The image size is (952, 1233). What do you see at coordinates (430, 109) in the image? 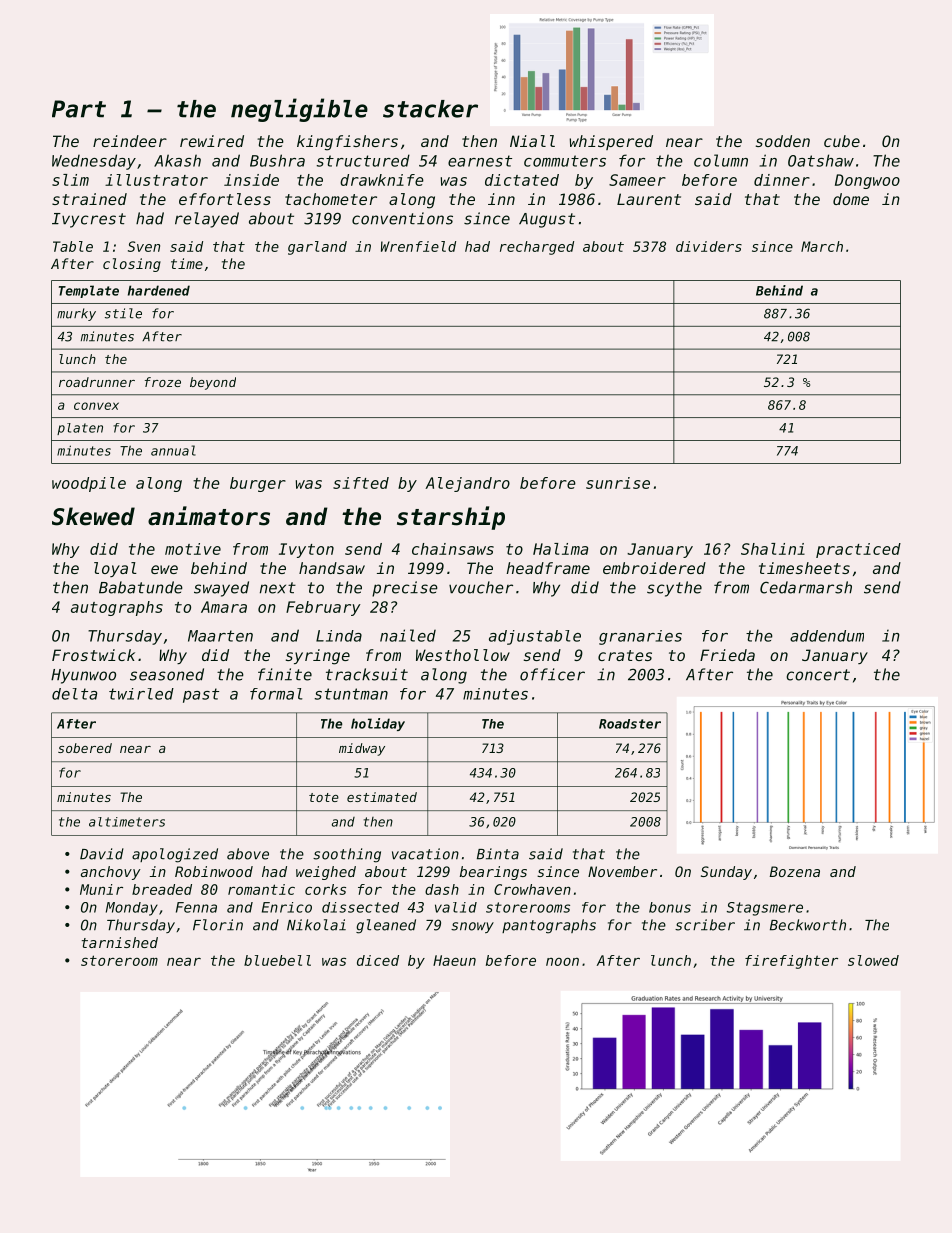
I see `stacker` at bounding box center [430, 109].
